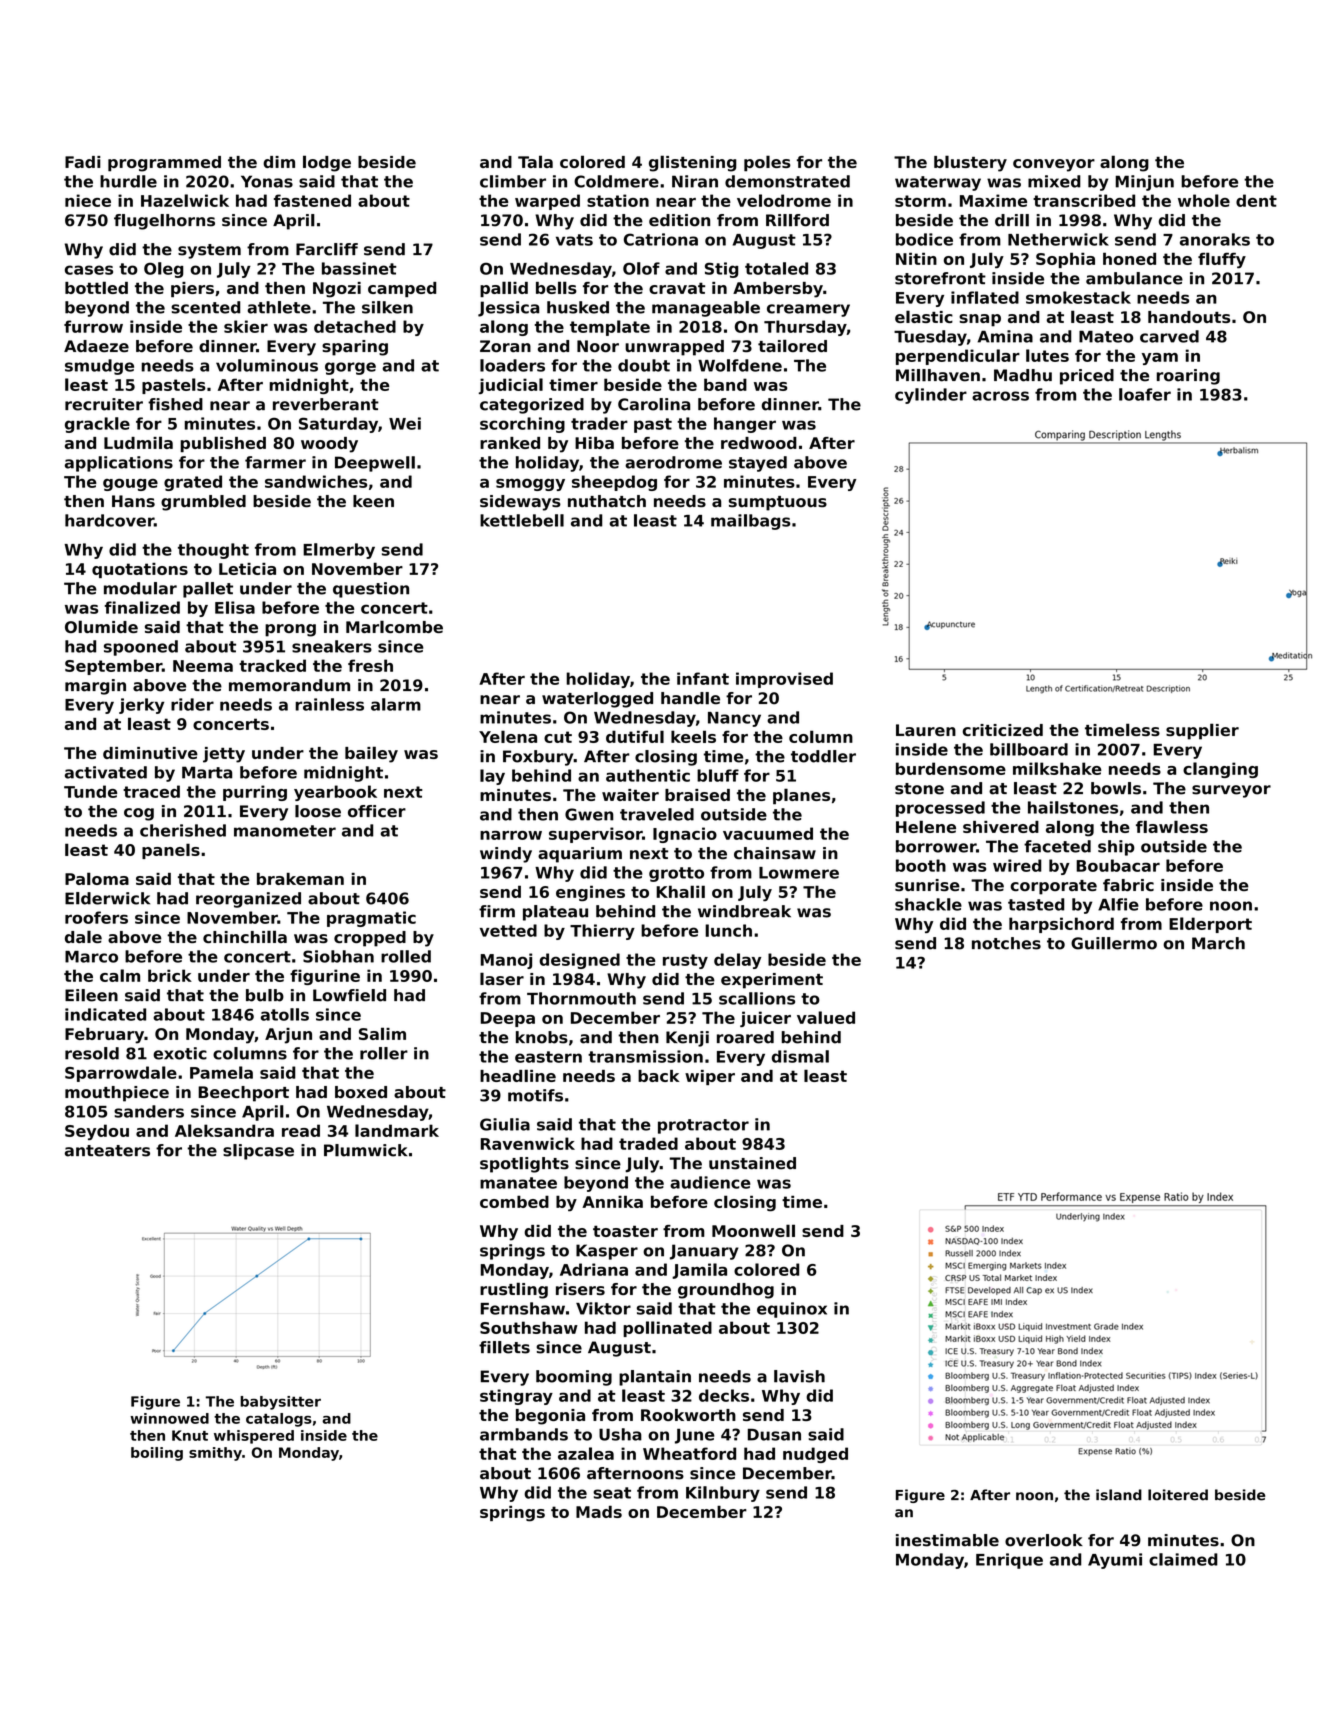  What do you see at coordinates (1134, 278) in the document?
I see `ambulance` at bounding box center [1134, 278].
